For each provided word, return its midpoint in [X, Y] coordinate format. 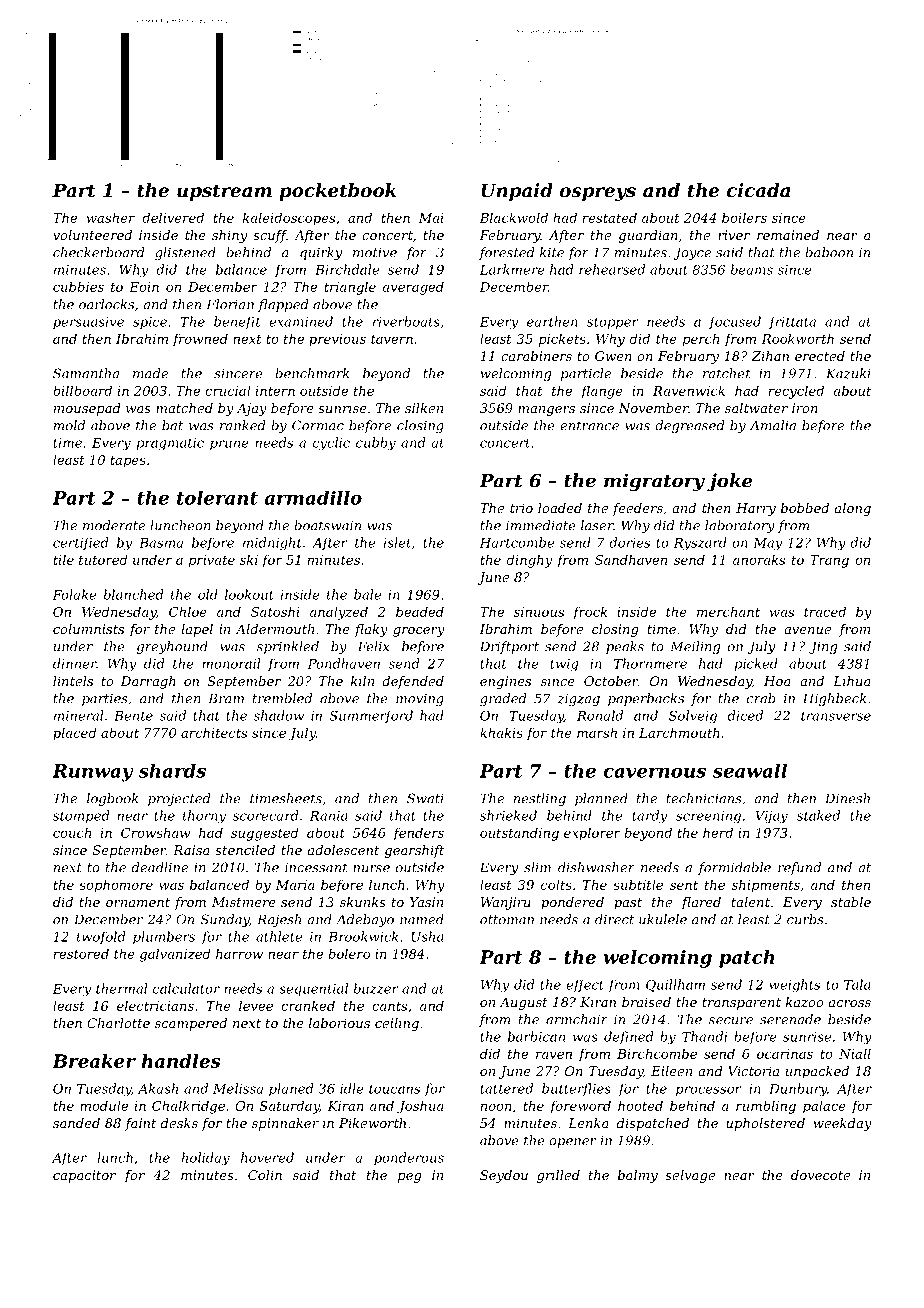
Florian [230, 304]
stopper [613, 323]
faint [140, 1124]
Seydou [504, 1176]
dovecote [820, 1175]
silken [424, 408]
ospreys [598, 194]
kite [552, 252]
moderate [114, 525]
